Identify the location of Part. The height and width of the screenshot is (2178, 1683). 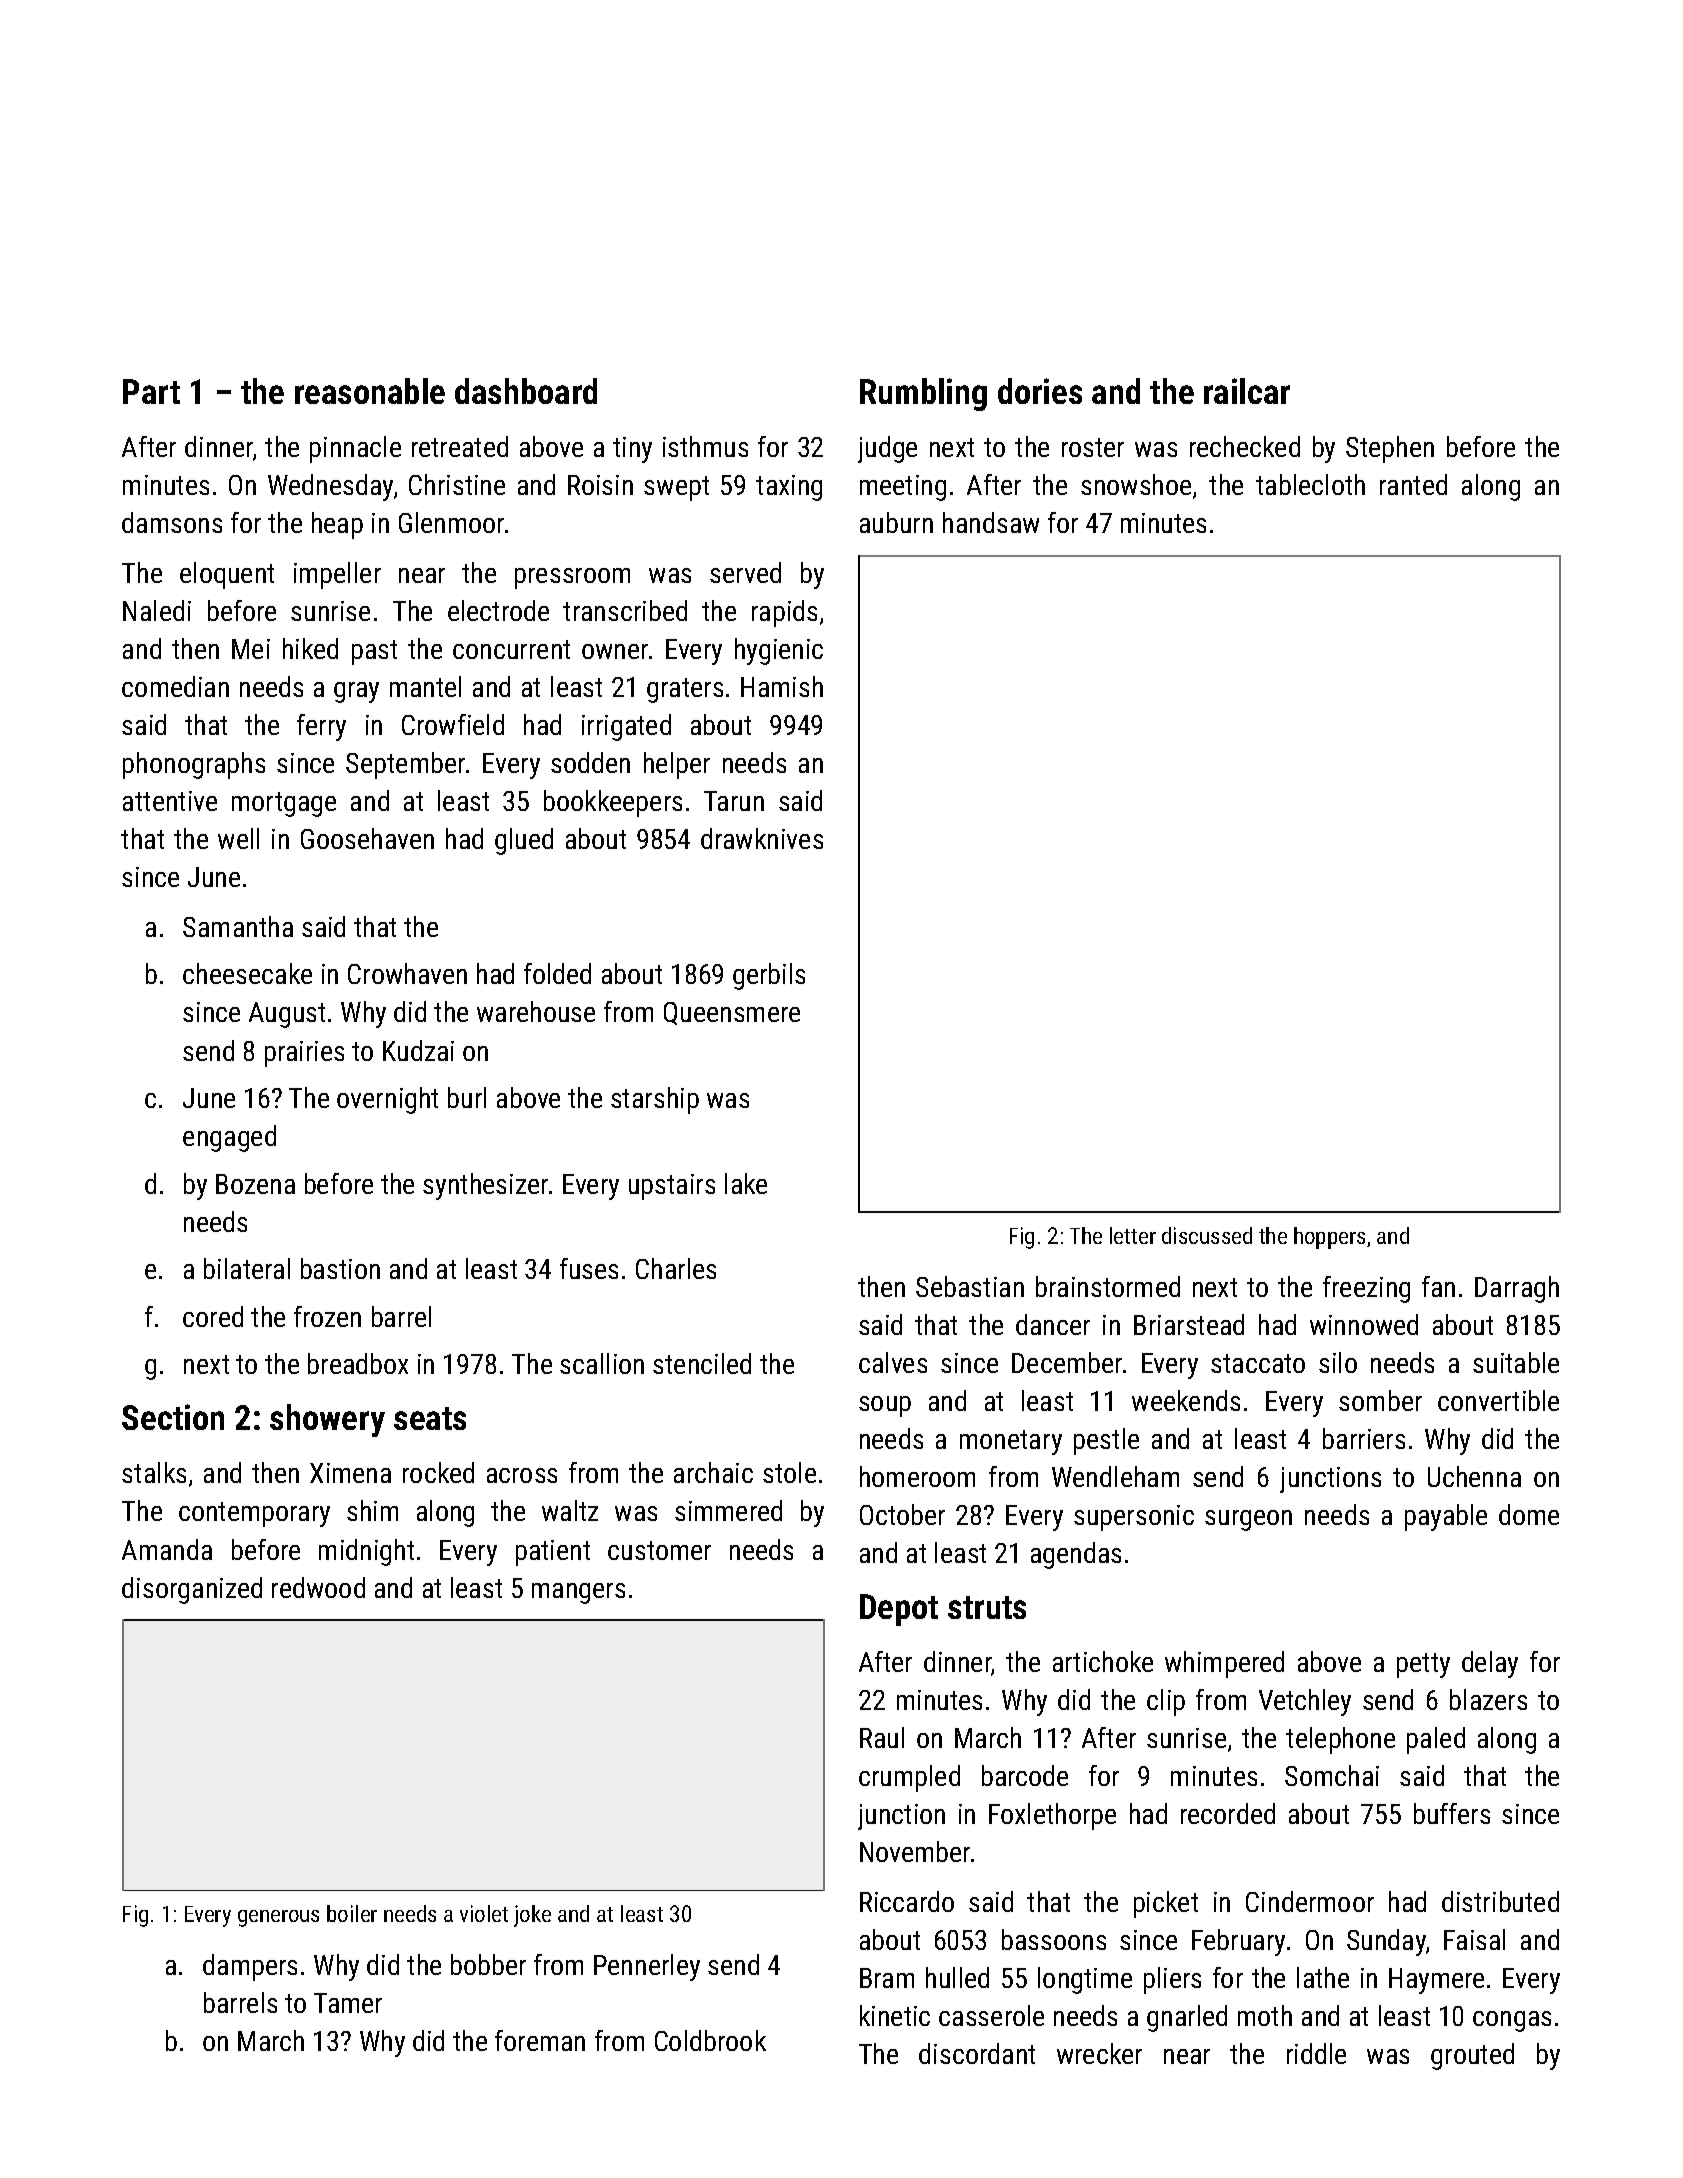
(151, 391).
